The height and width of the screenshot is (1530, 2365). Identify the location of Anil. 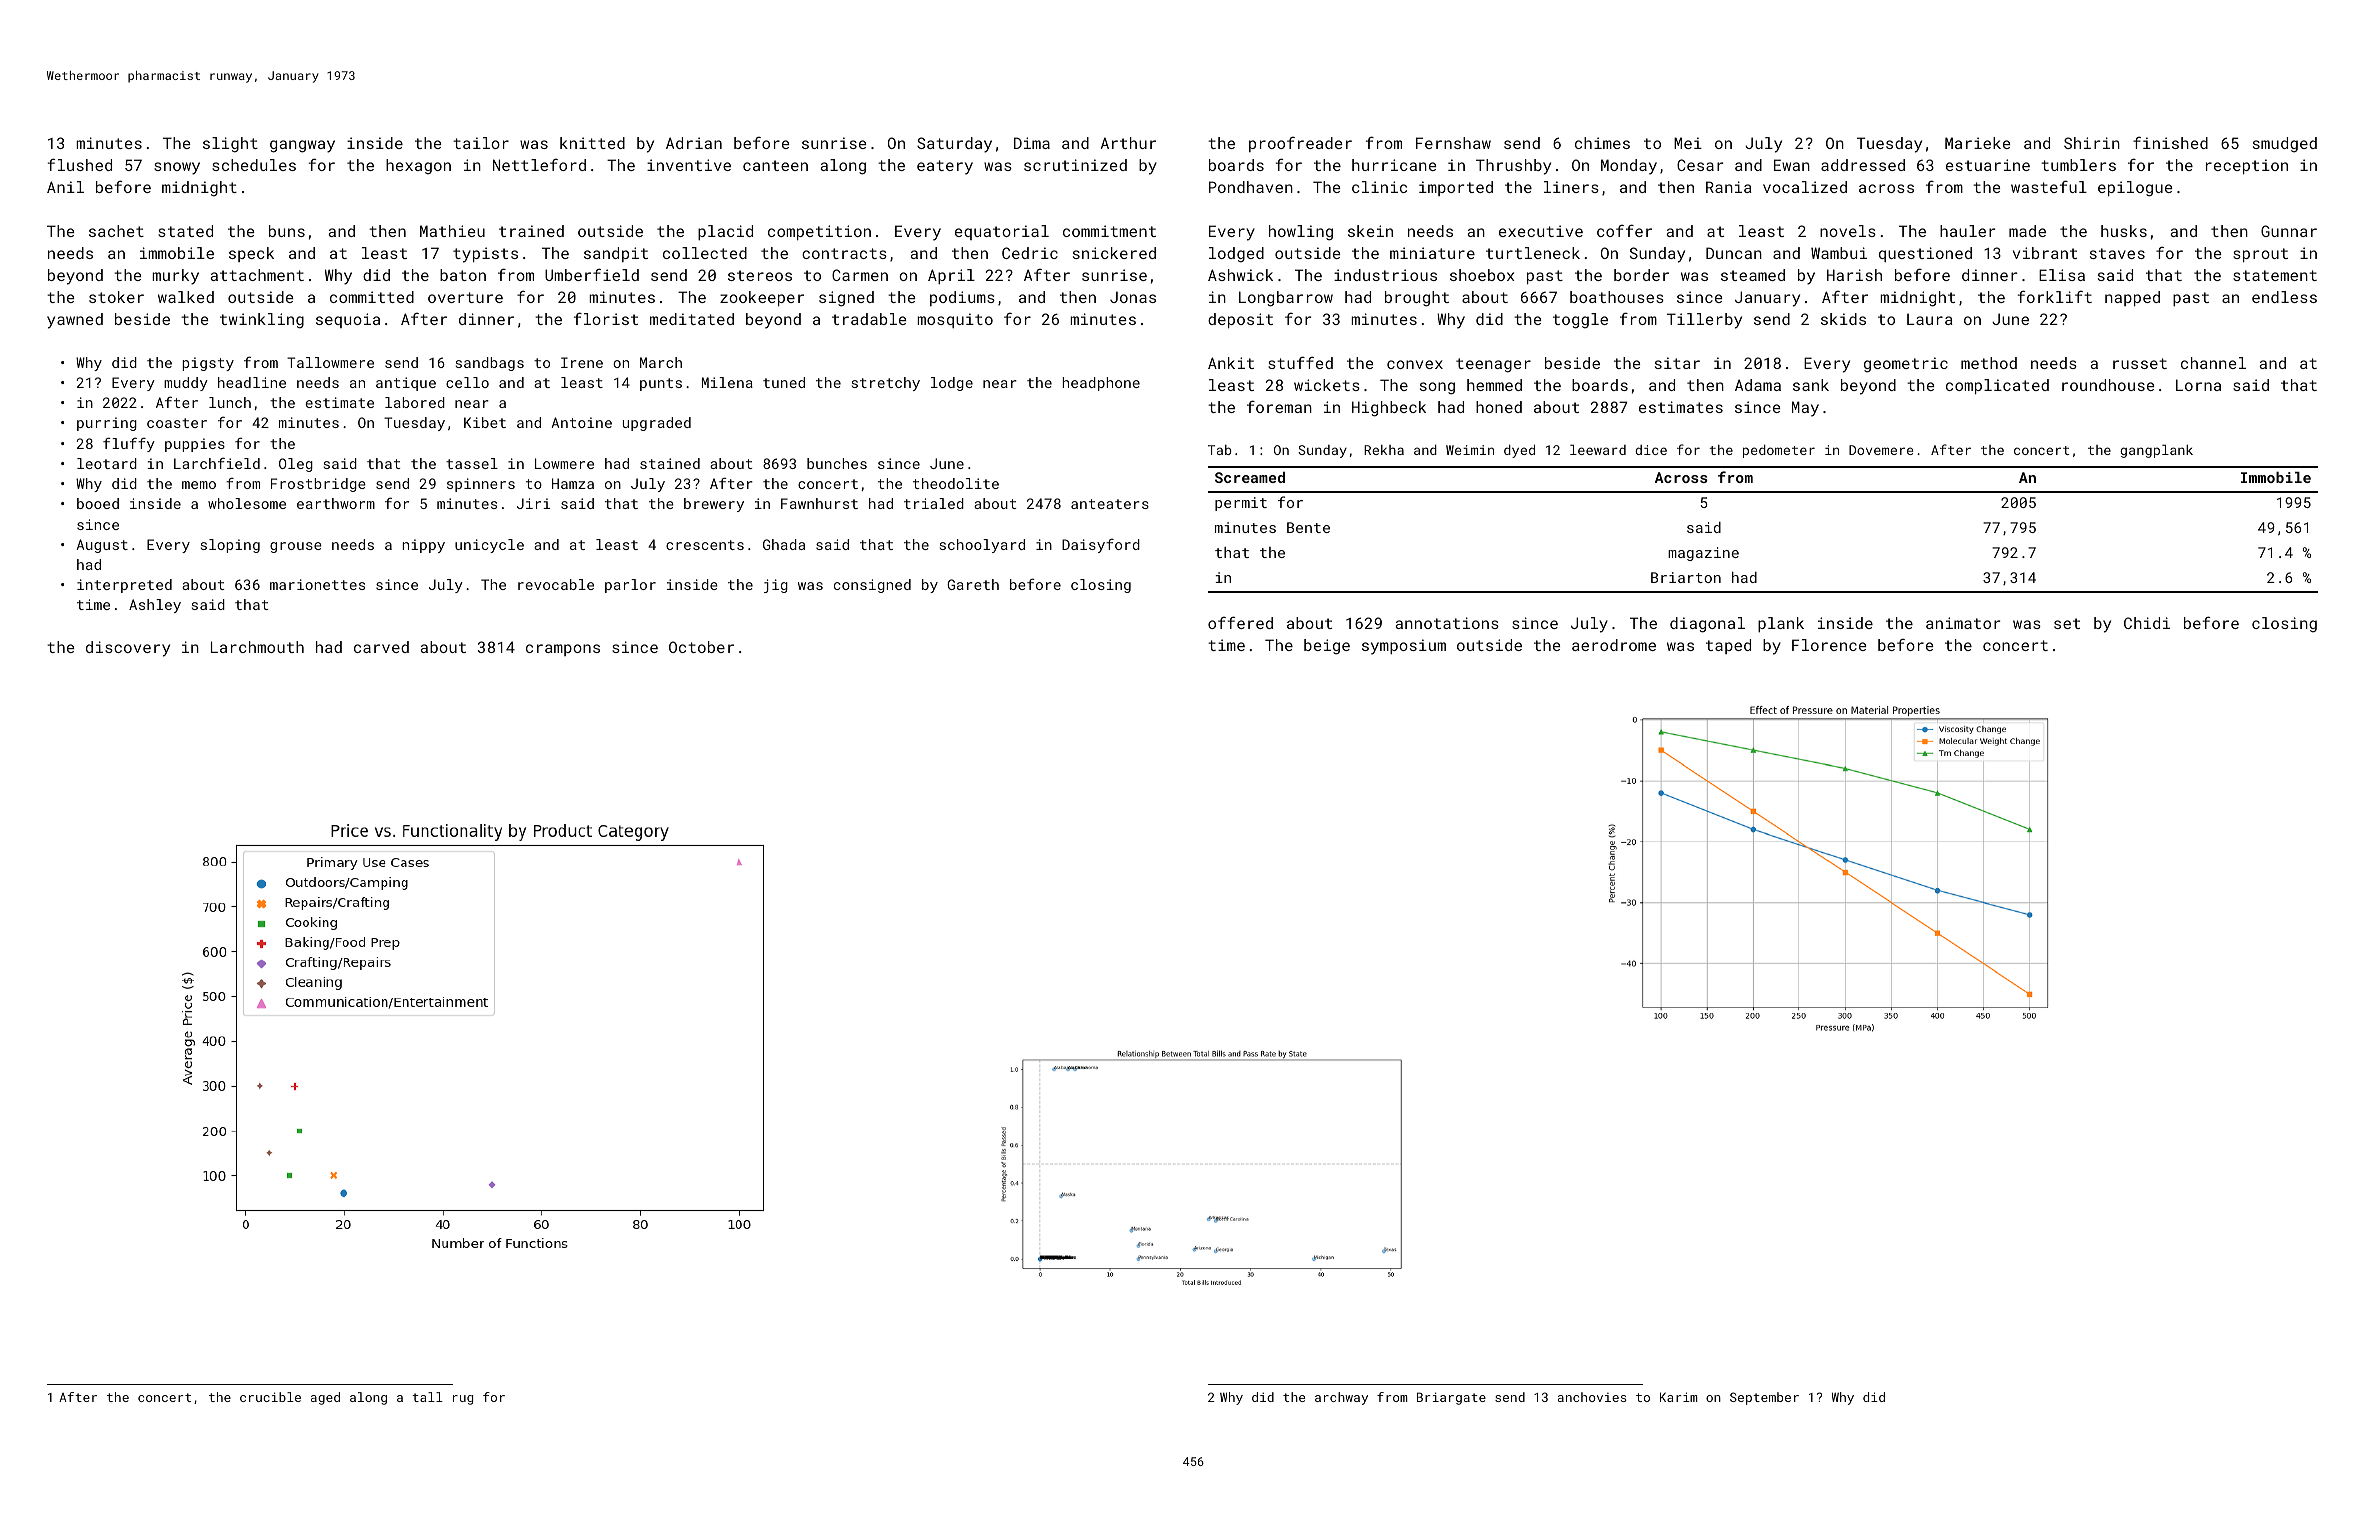
(65, 187).
